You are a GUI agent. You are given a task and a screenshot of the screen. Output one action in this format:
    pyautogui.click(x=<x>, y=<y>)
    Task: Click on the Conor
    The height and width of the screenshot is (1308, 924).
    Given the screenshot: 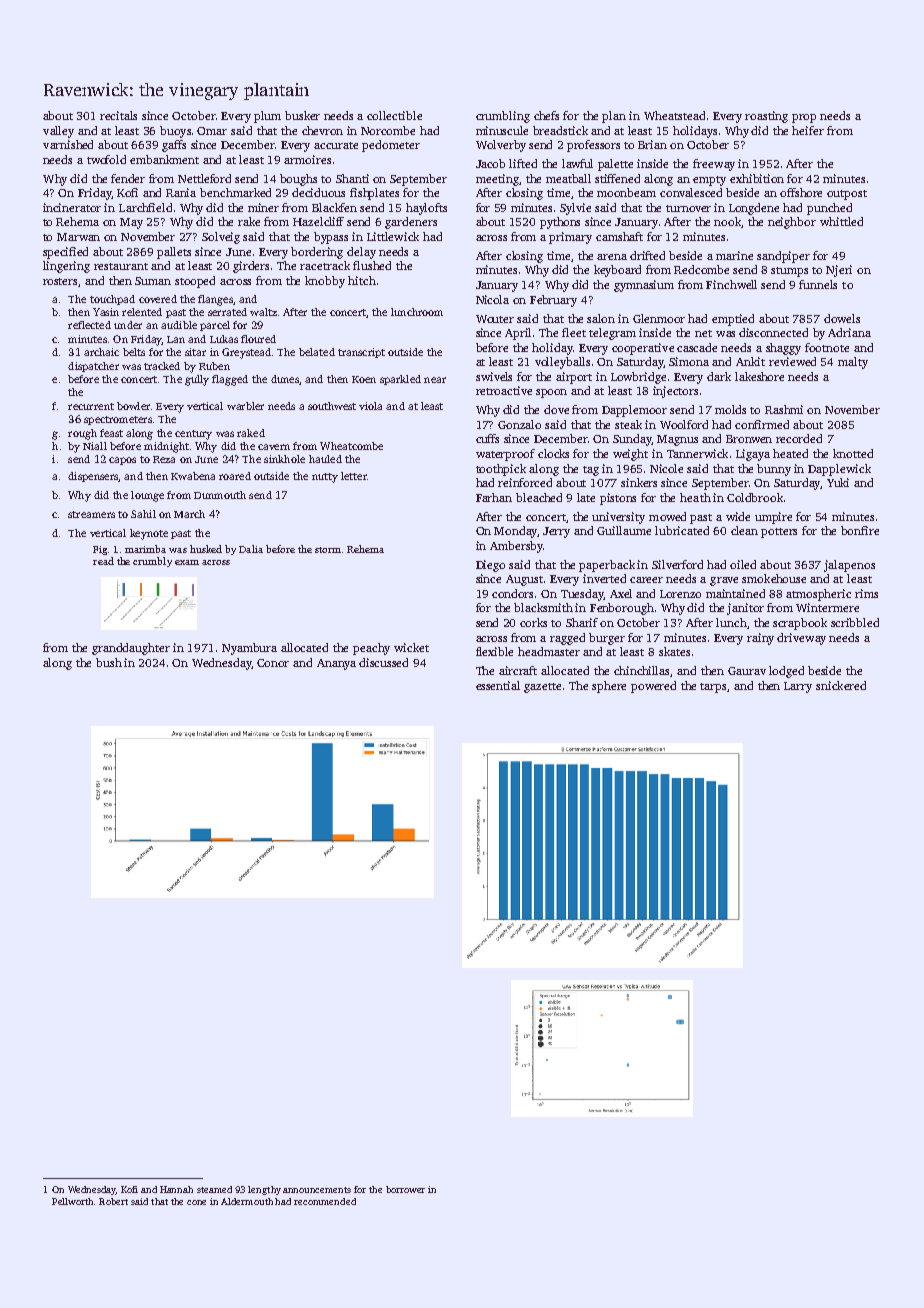 What is the action you would take?
    pyautogui.click(x=273, y=663)
